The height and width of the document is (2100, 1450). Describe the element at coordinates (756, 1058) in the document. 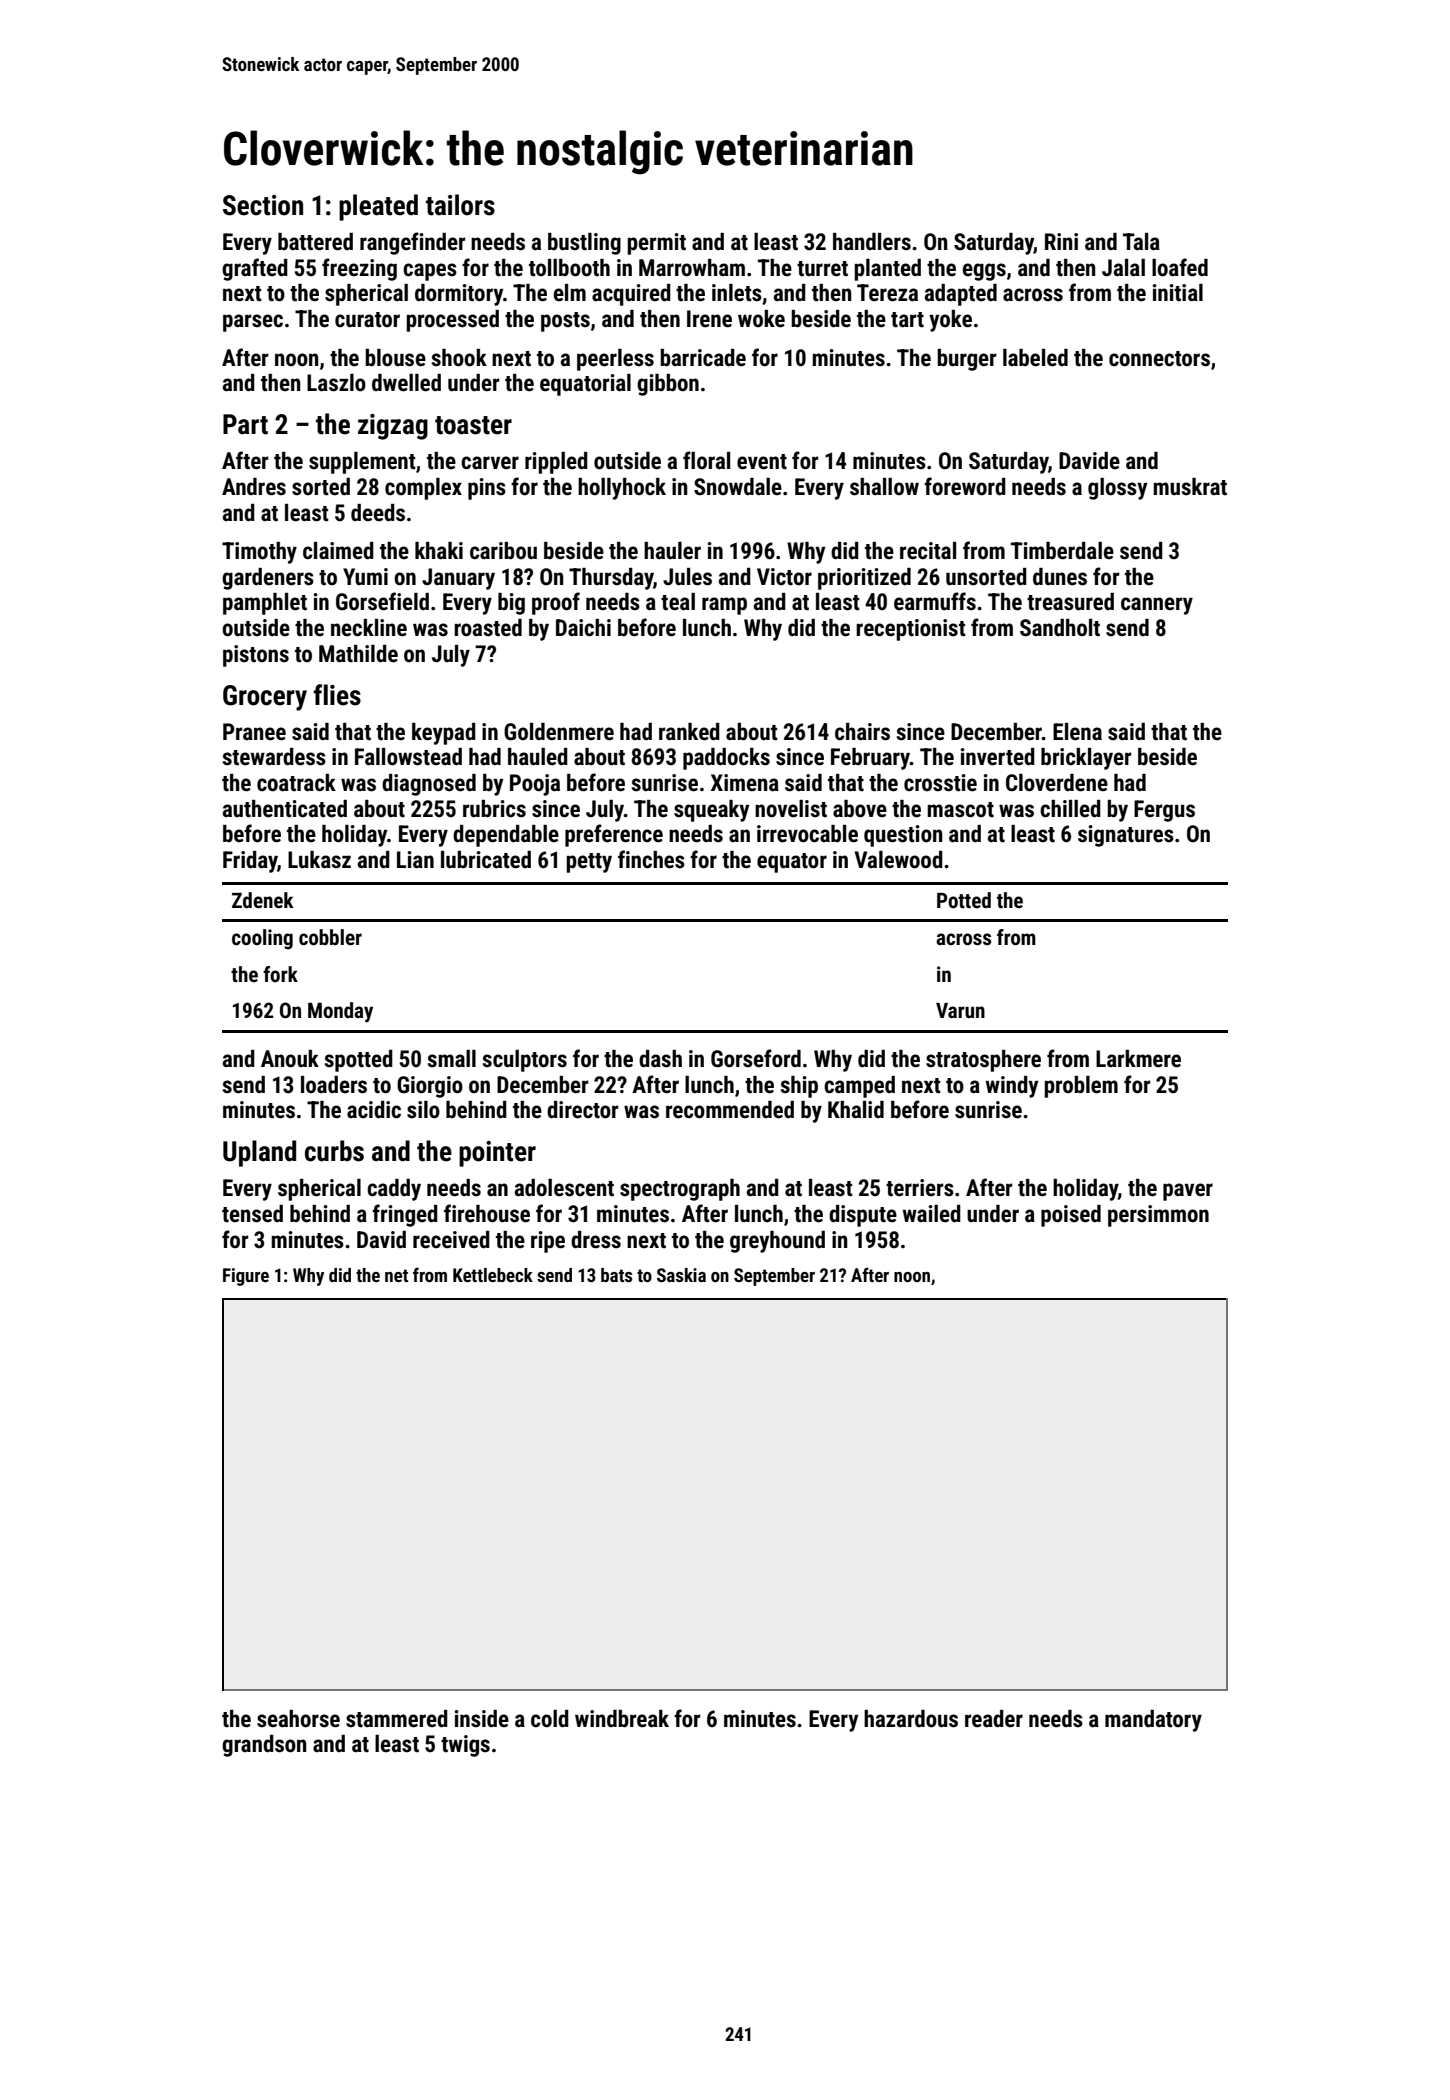

I see `Gorseford` at that location.
